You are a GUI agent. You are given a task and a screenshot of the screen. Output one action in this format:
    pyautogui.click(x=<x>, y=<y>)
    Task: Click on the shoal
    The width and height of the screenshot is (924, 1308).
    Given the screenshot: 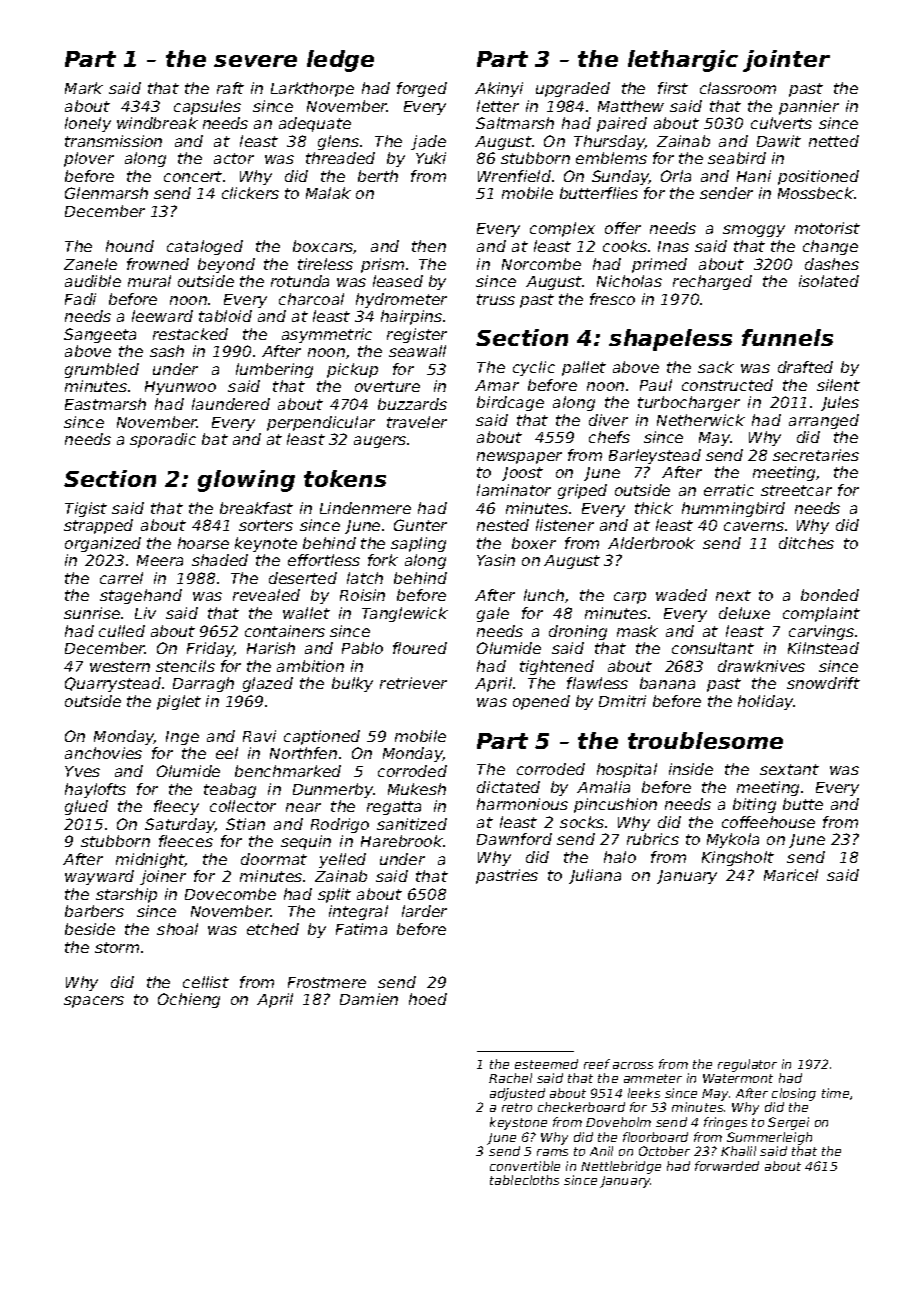 What is the action you would take?
    pyautogui.click(x=177, y=929)
